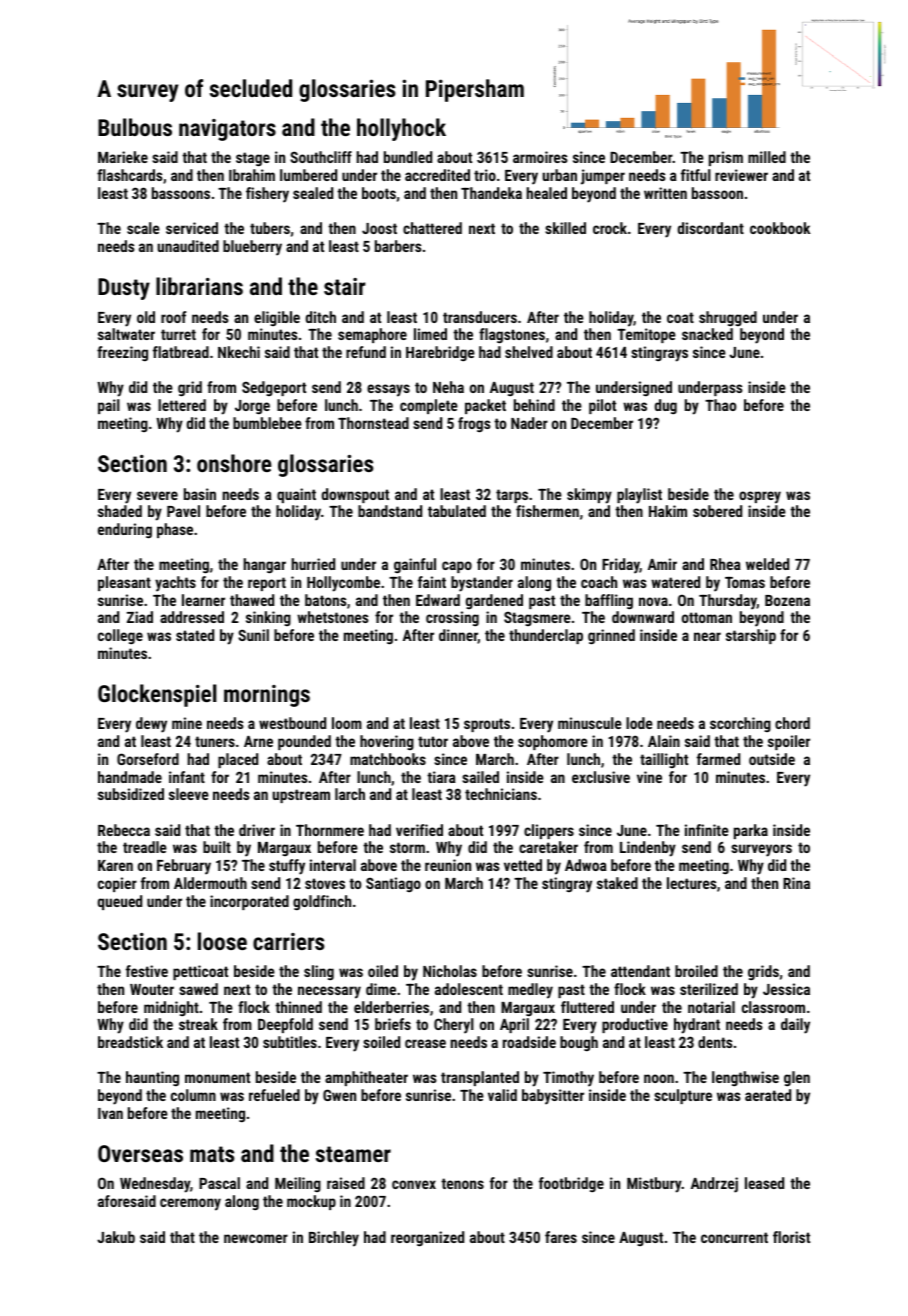  What do you see at coordinates (590, 723) in the screenshot?
I see `minuscule` at bounding box center [590, 723].
